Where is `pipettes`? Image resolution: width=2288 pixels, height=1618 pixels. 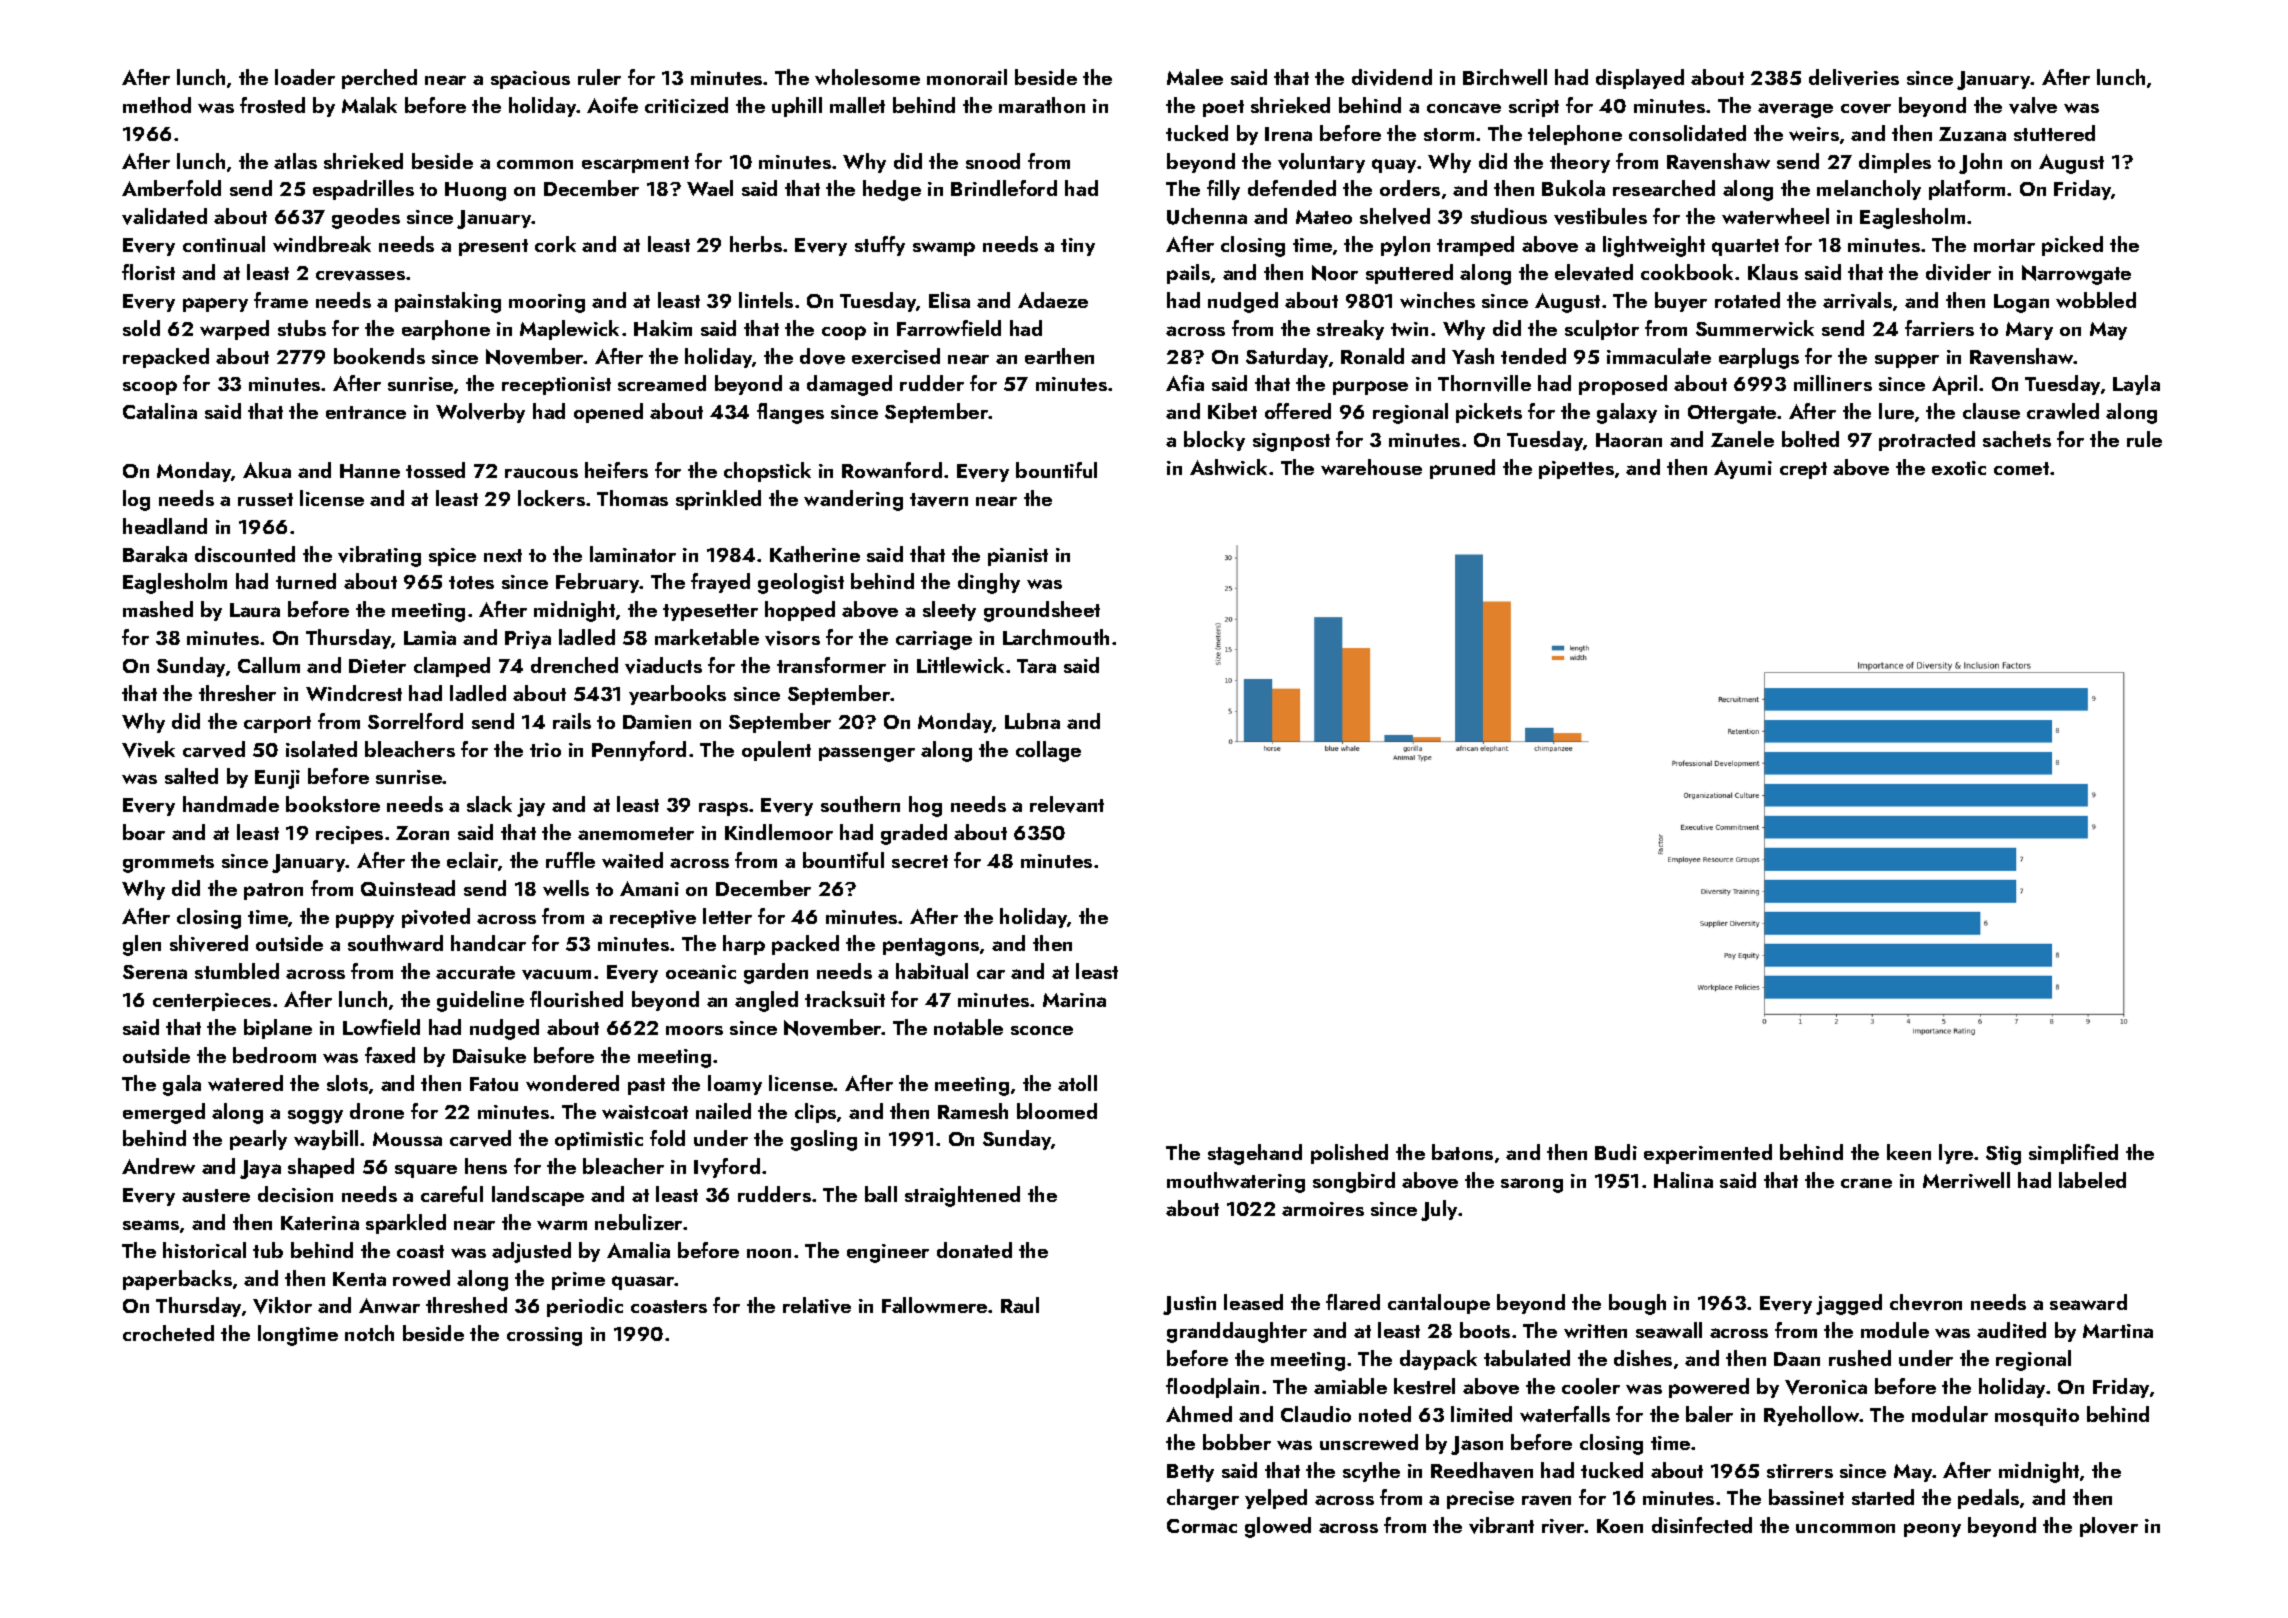
pipettes is located at coordinates (1576, 470).
